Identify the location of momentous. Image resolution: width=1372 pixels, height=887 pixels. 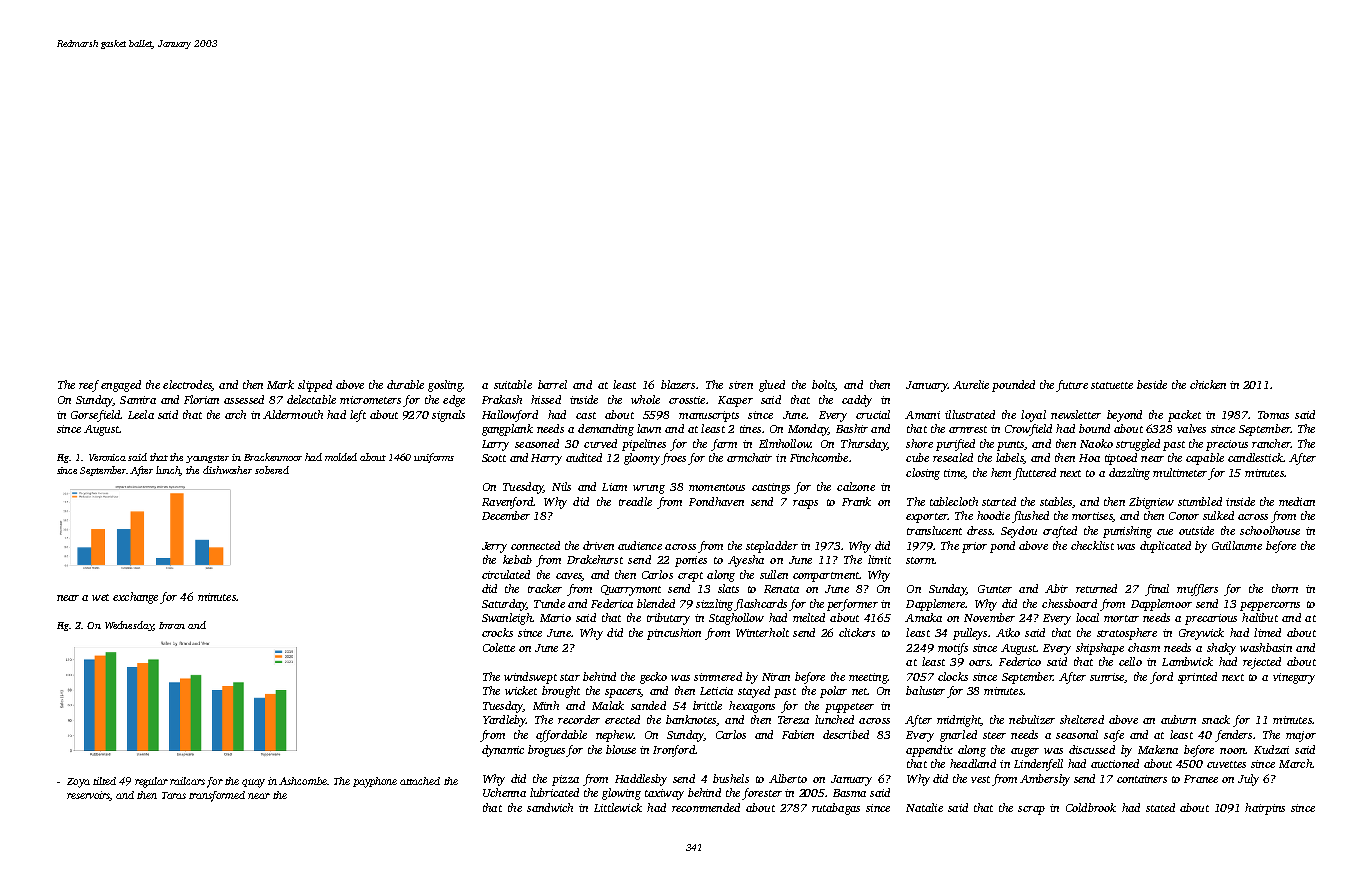
(717, 487).
